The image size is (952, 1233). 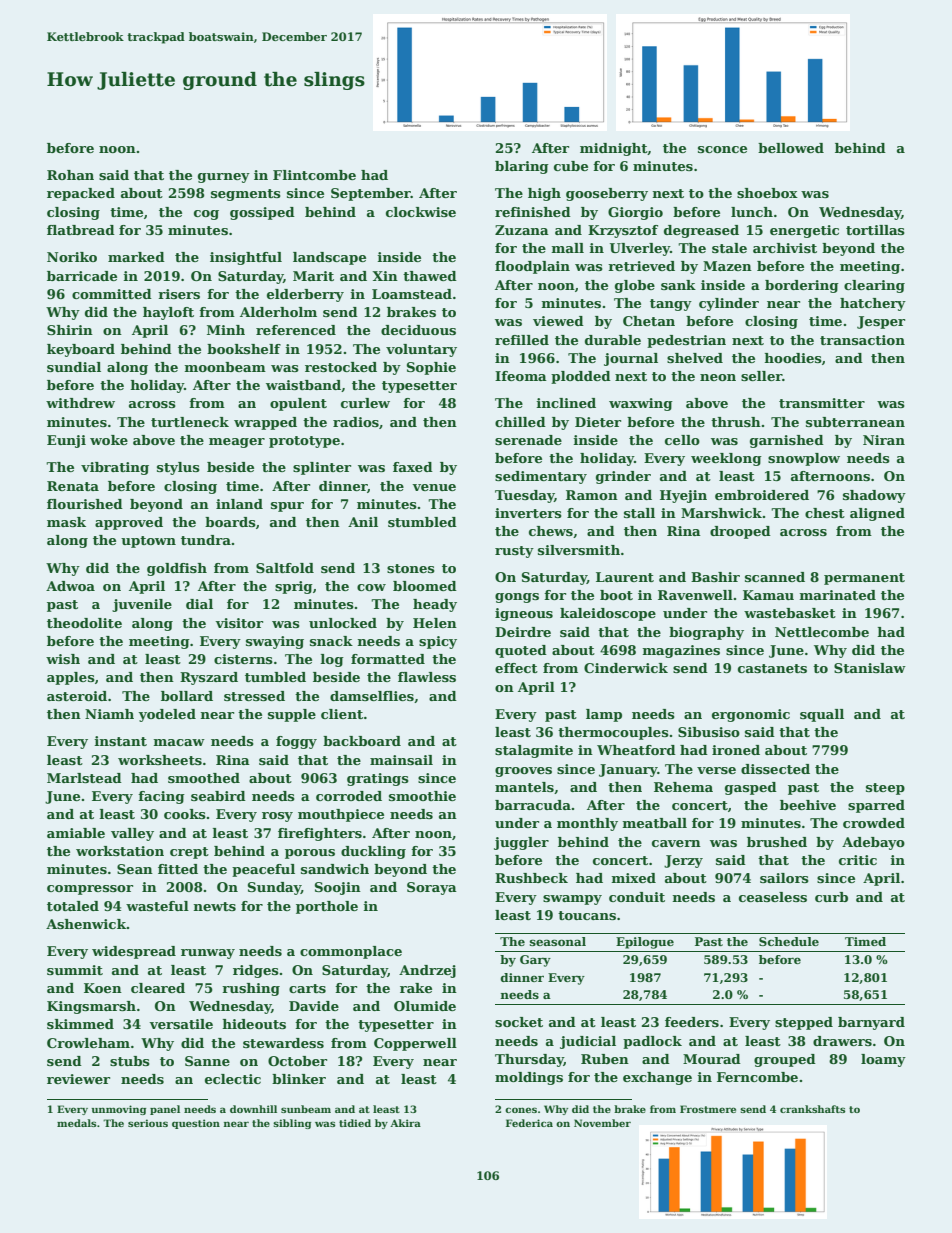 What do you see at coordinates (70, 175) in the screenshot?
I see `Rohan` at bounding box center [70, 175].
